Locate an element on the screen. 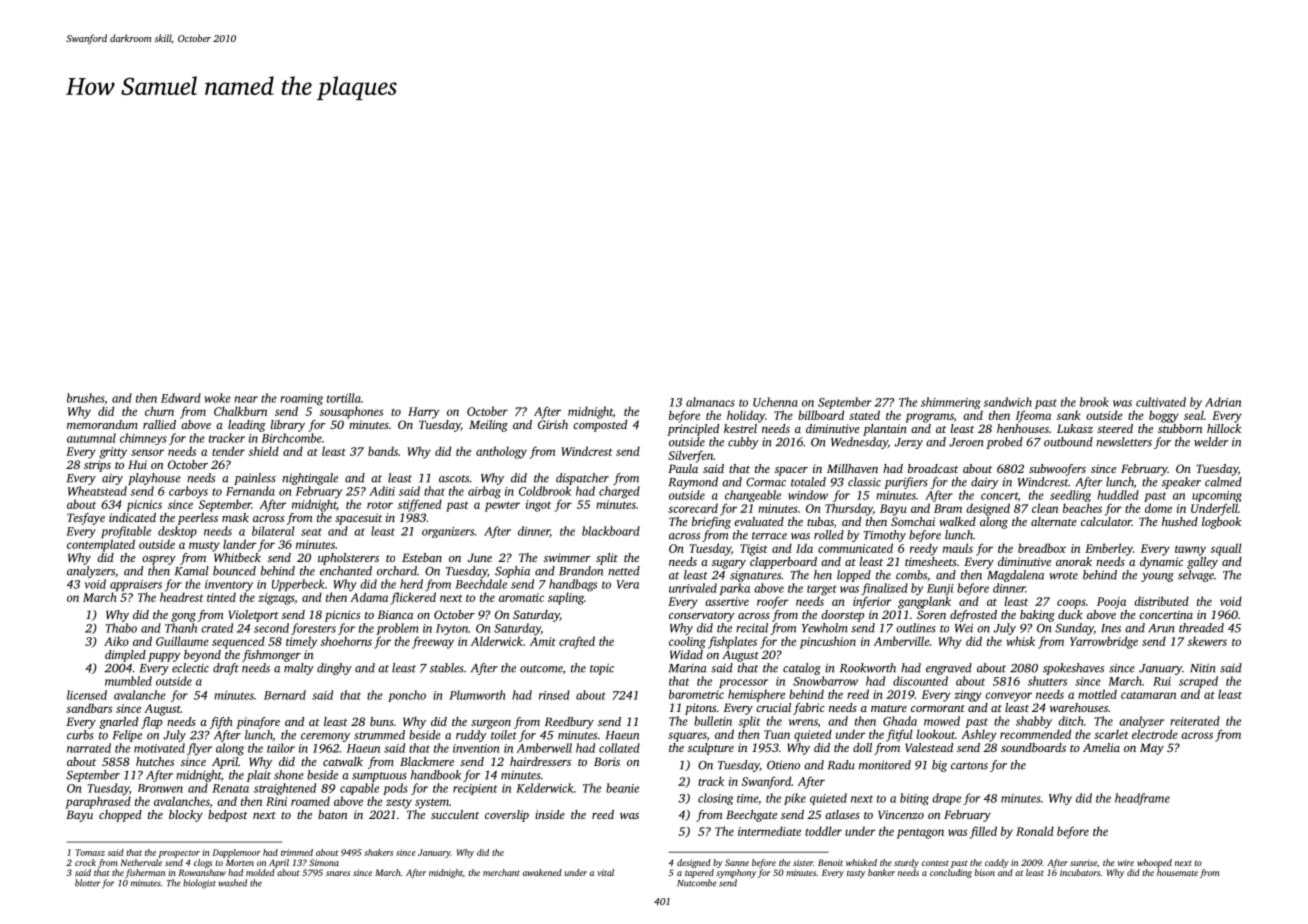  defrosted is located at coordinates (973, 616).
